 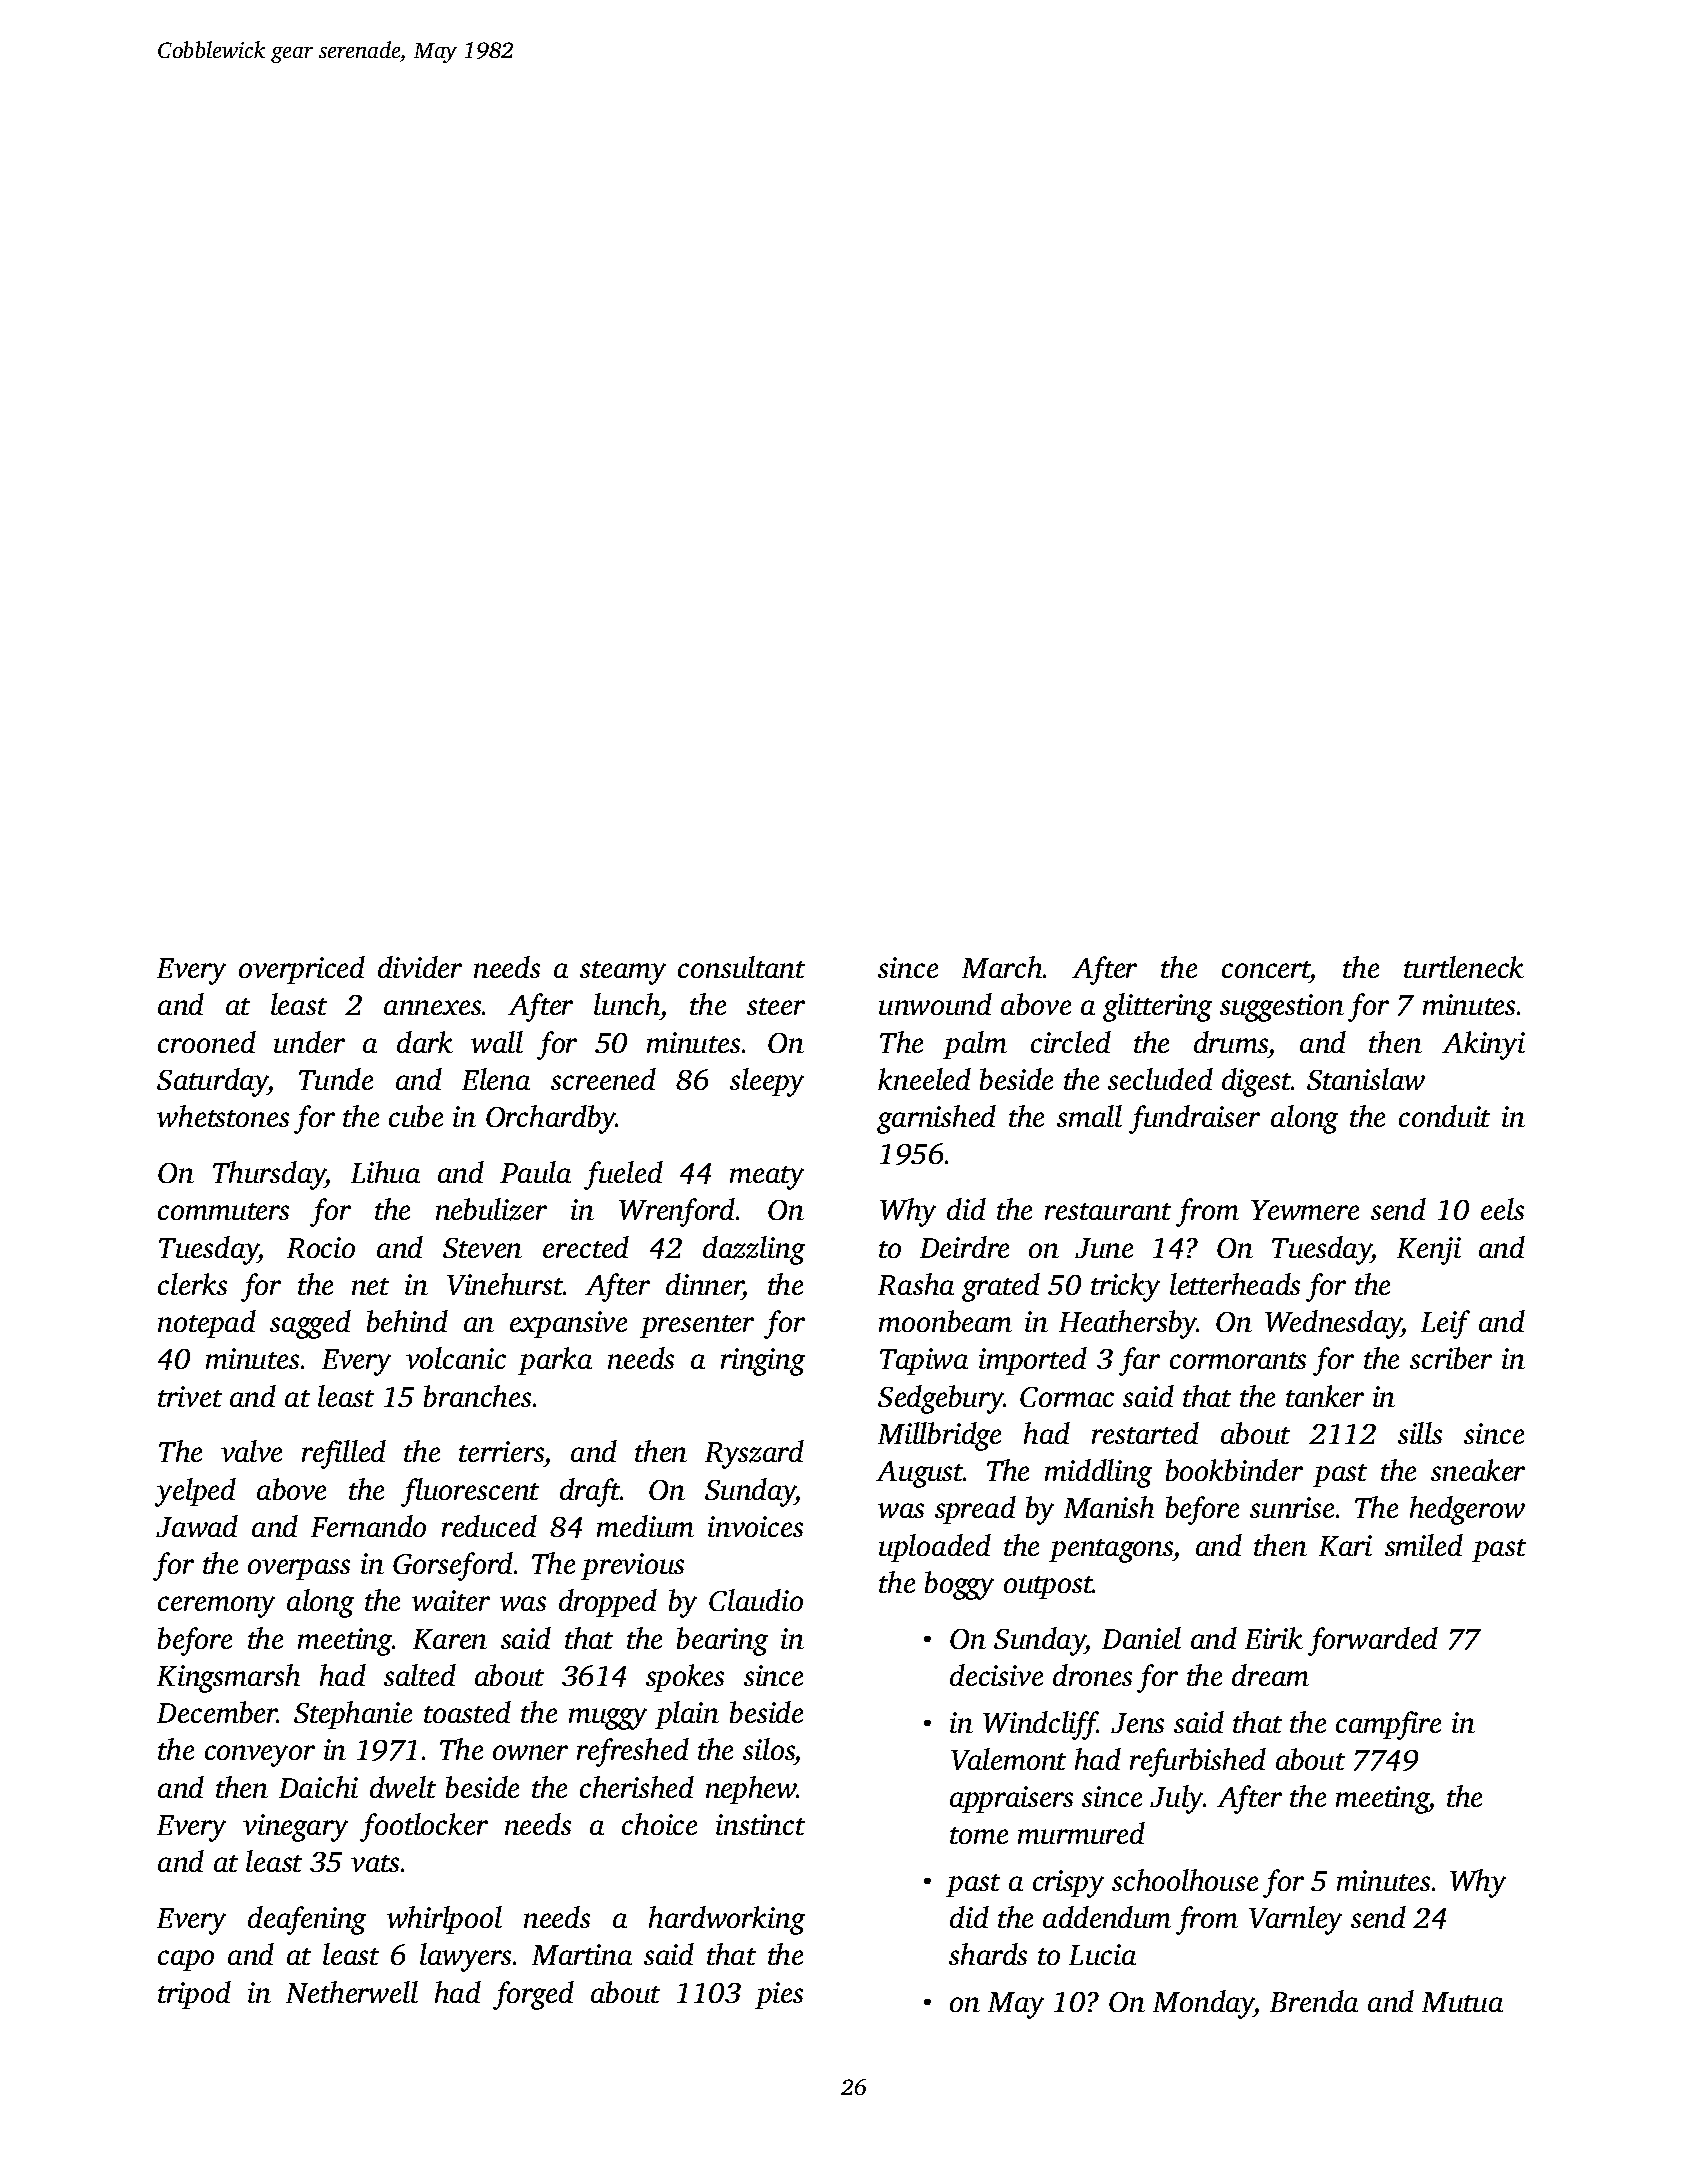 What do you see at coordinates (1231, 1042) in the screenshot?
I see `drums` at bounding box center [1231, 1042].
